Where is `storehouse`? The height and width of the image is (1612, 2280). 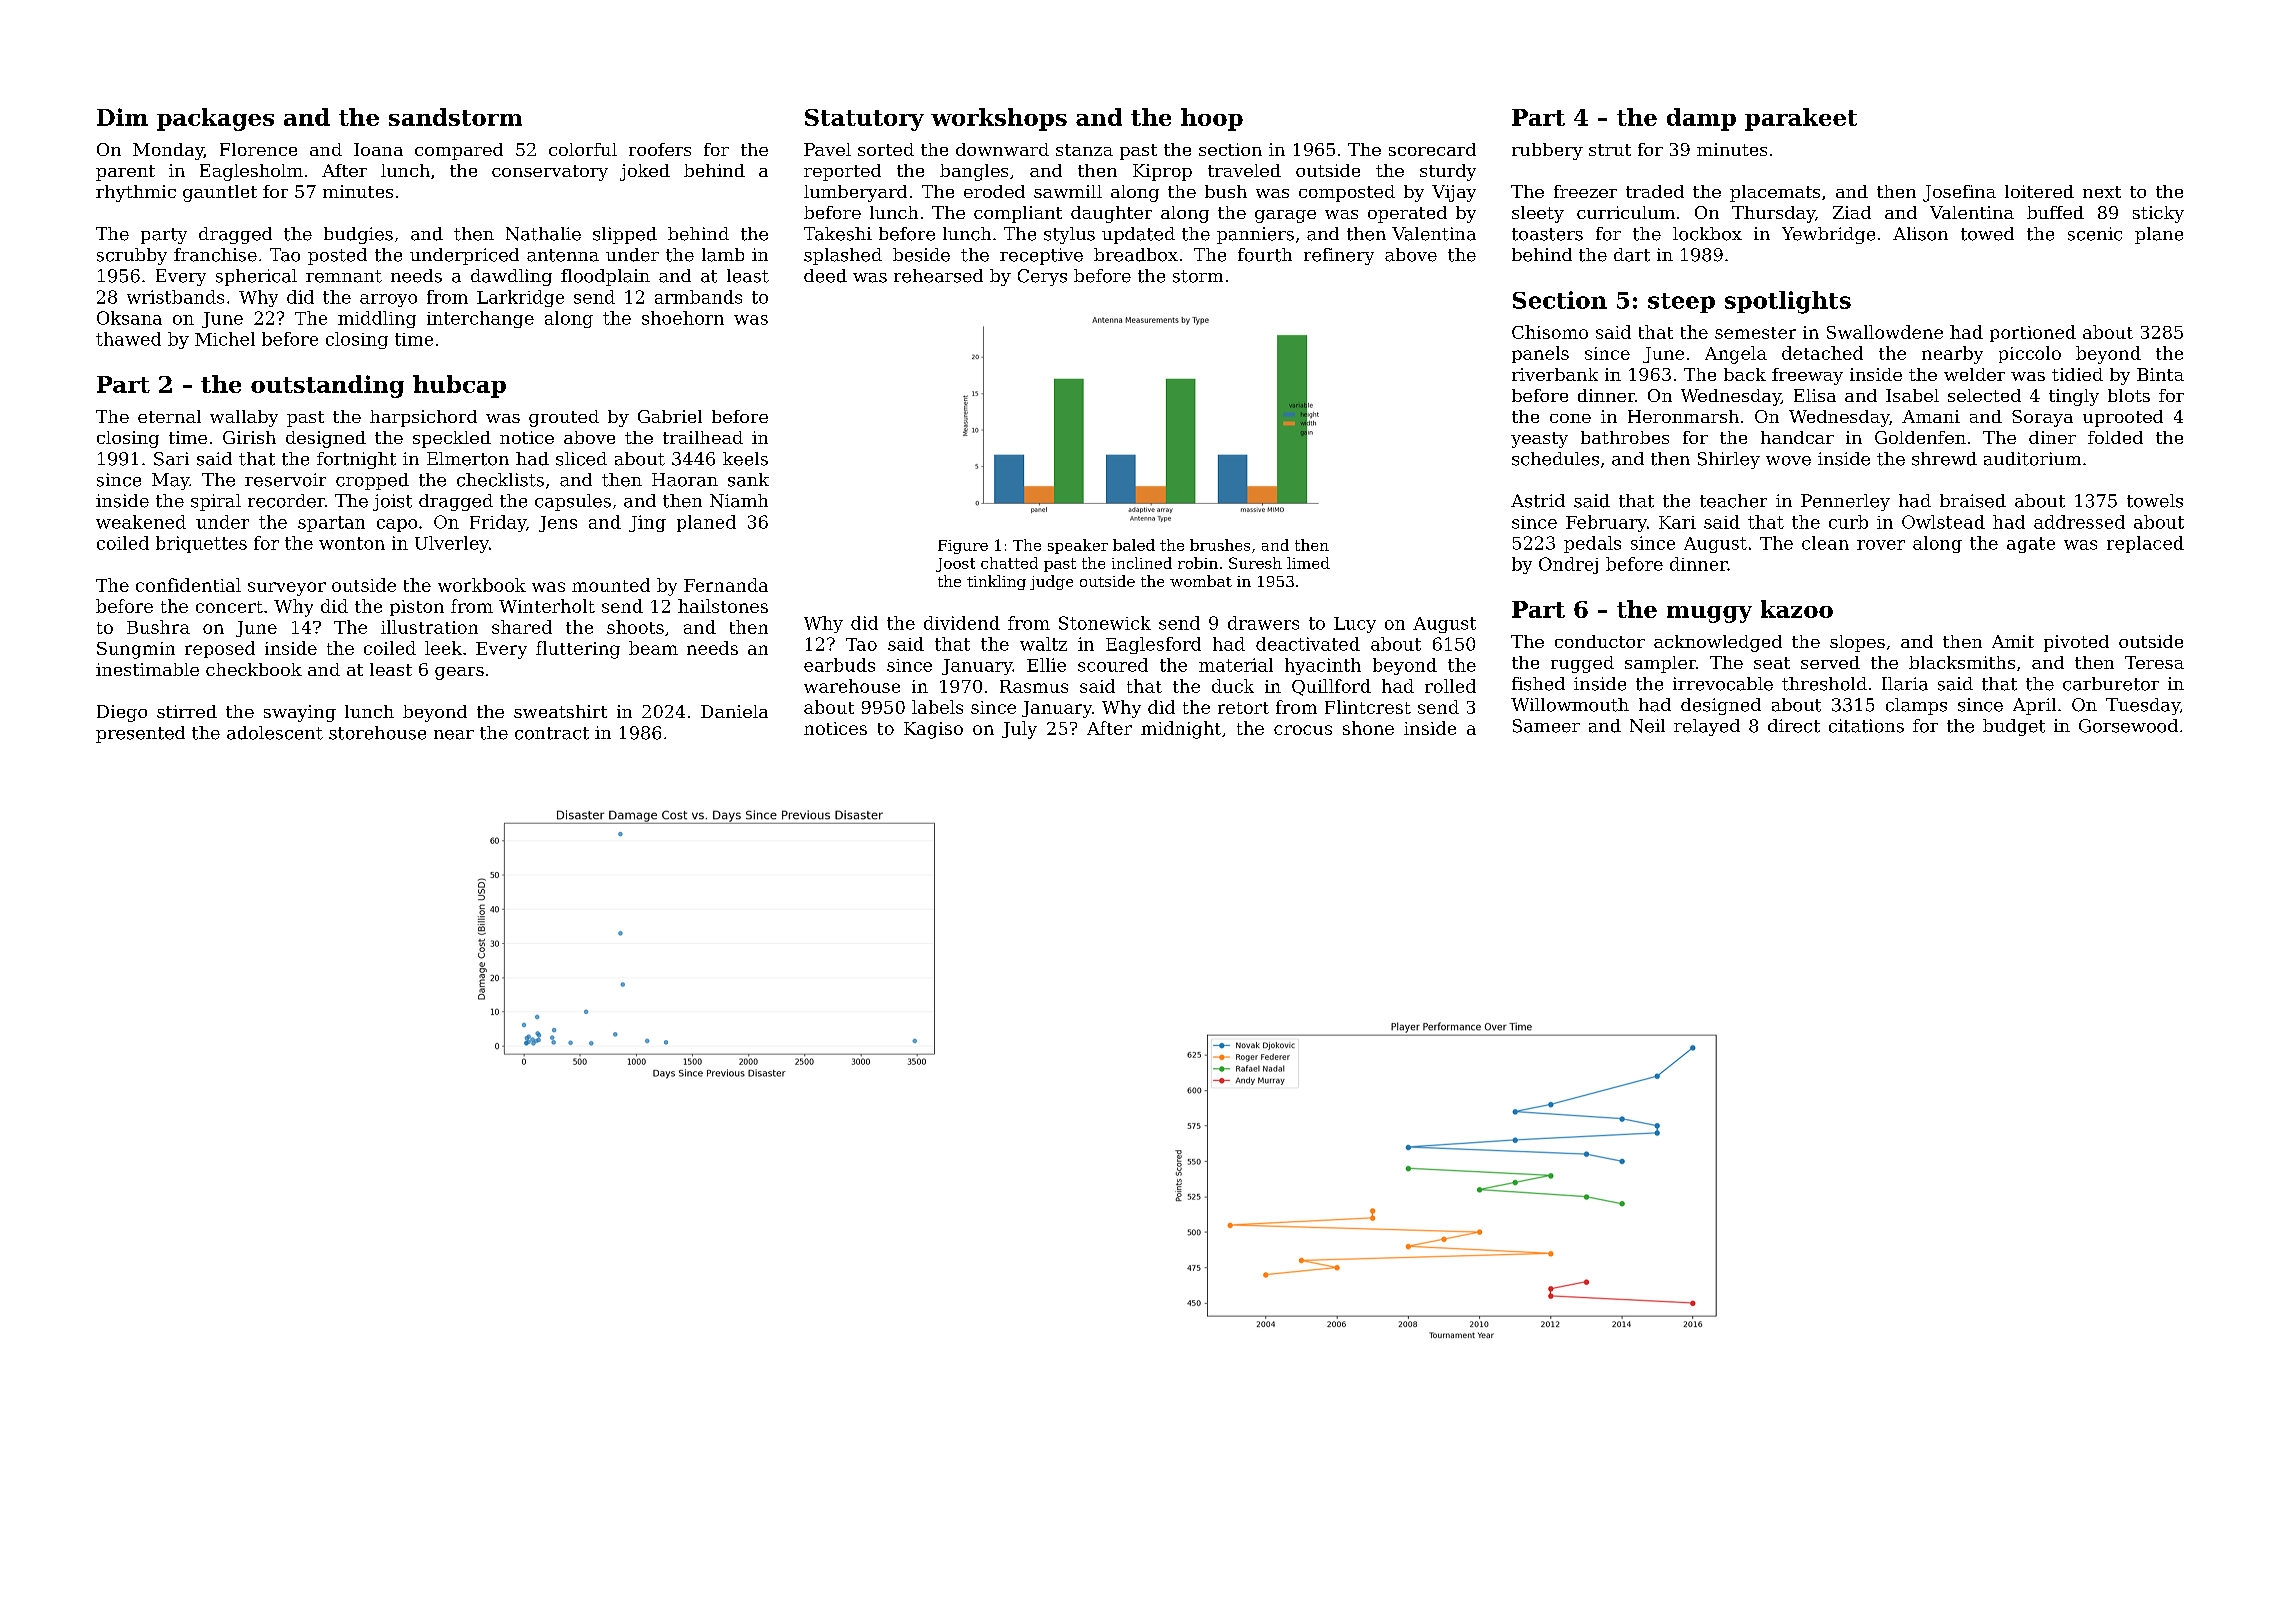
storehouse is located at coordinates (377, 733).
